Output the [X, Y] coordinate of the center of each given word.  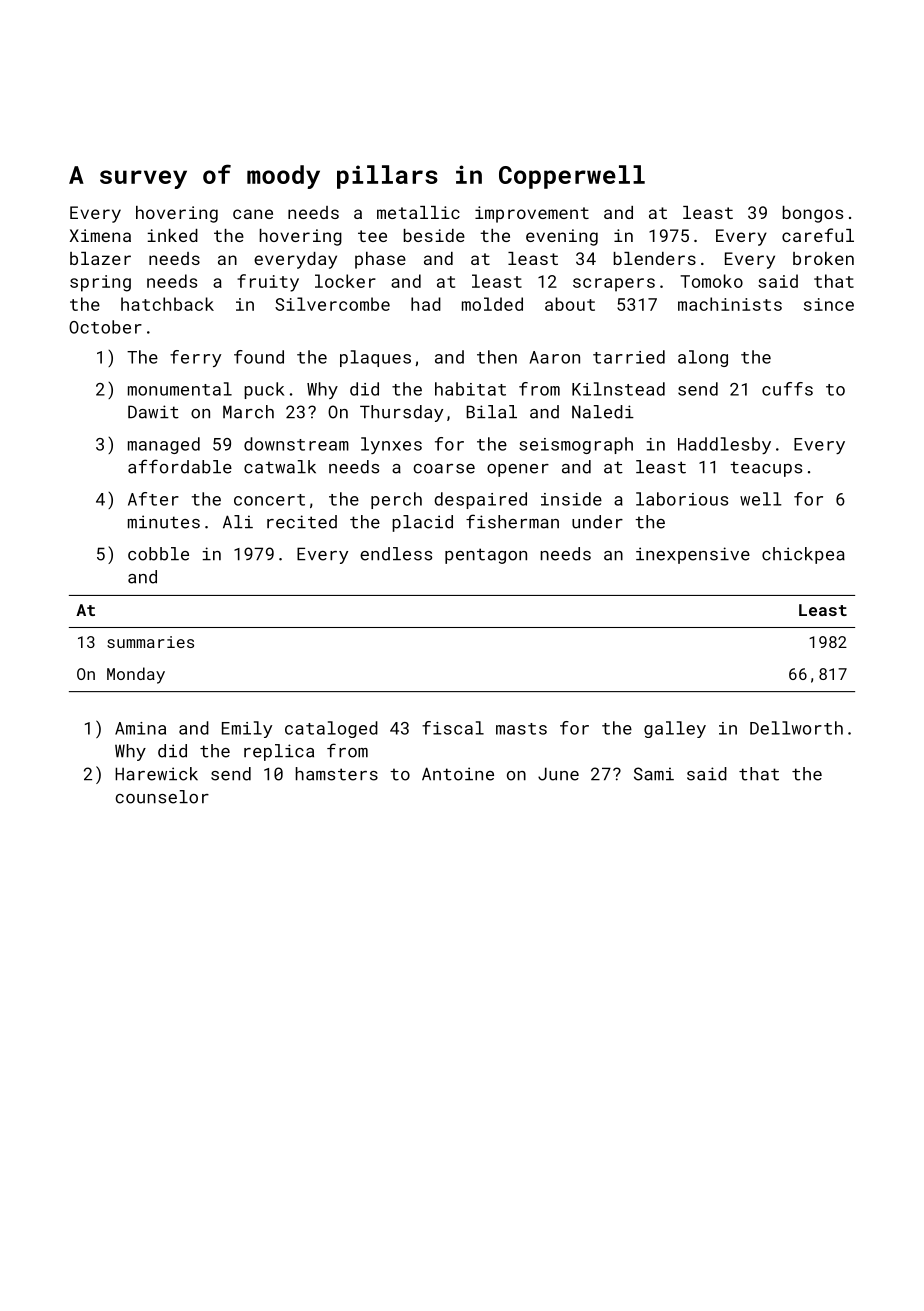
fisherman [512, 521]
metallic [418, 212]
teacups [766, 469]
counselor [162, 797]
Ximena [100, 235]
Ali [238, 521]
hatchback [167, 304]
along [703, 358]
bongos [813, 214]
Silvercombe [332, 304]
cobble [158, 554]
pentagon [486, 556]
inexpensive [693, 555]
